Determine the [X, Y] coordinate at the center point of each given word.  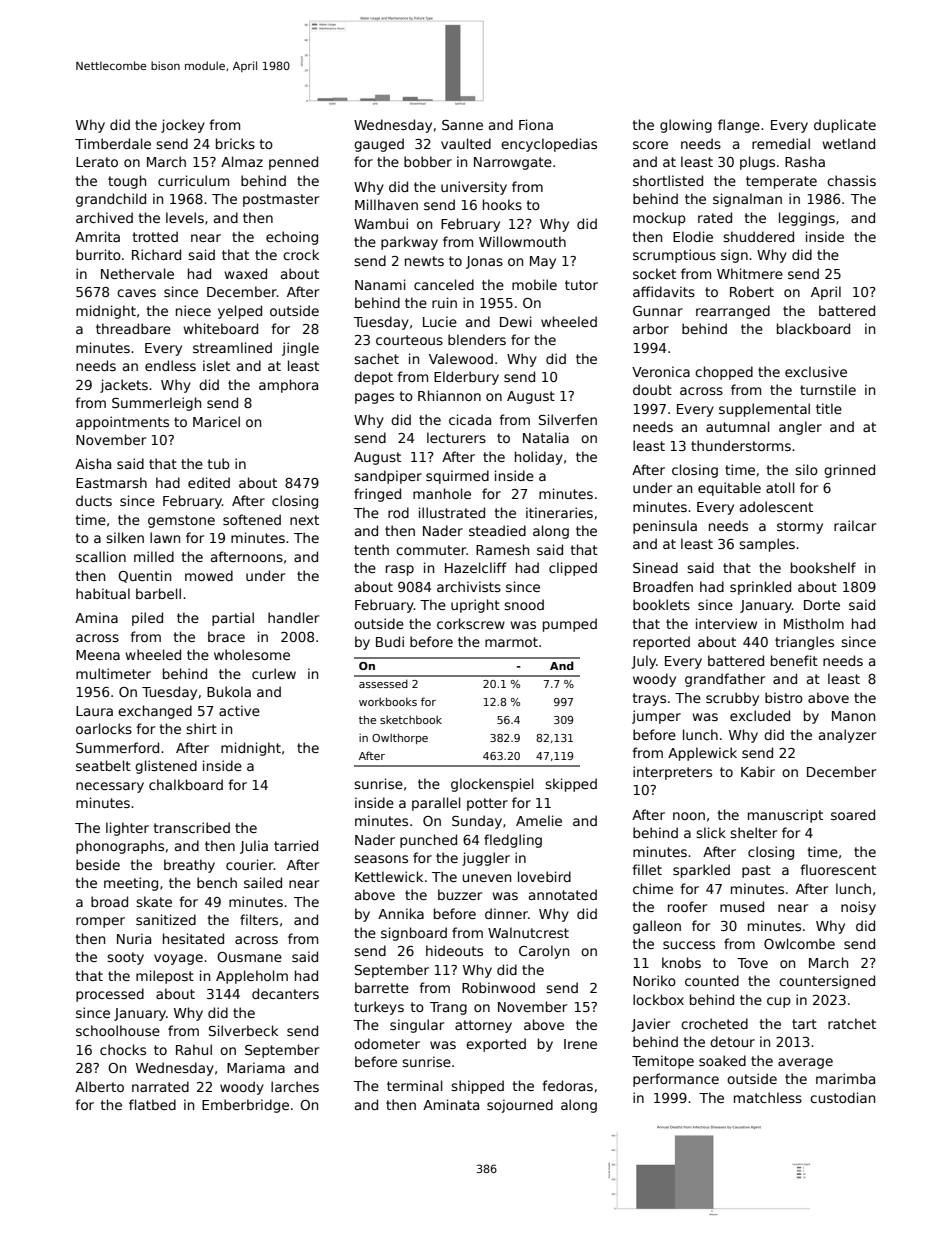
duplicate [845, 126]
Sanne [462, 125]
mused [742, 906]
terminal [415, 1085]
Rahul [194, 1049]
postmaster [281, 200]
